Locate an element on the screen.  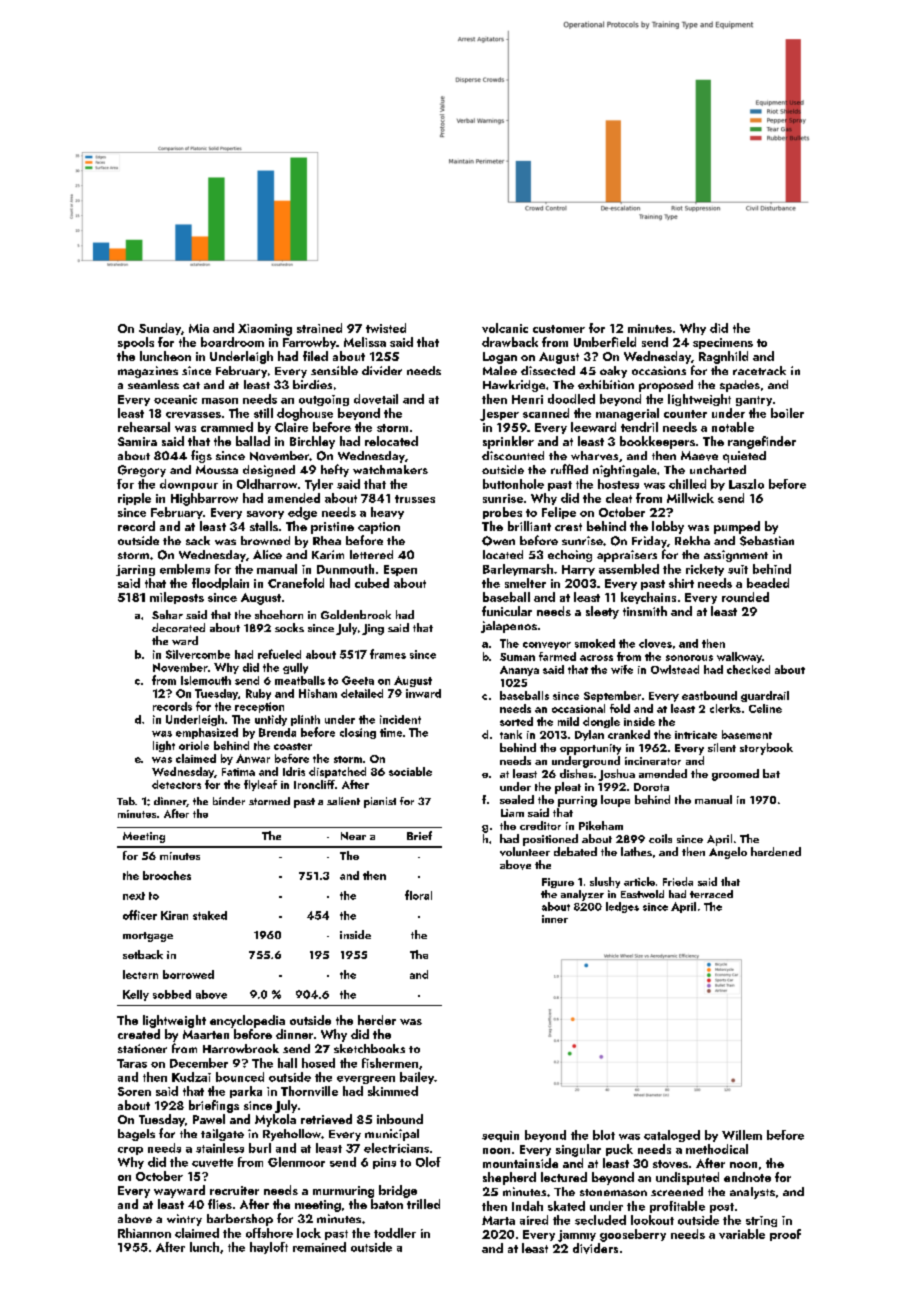
methodical is located at coordinates (717, 1149).
